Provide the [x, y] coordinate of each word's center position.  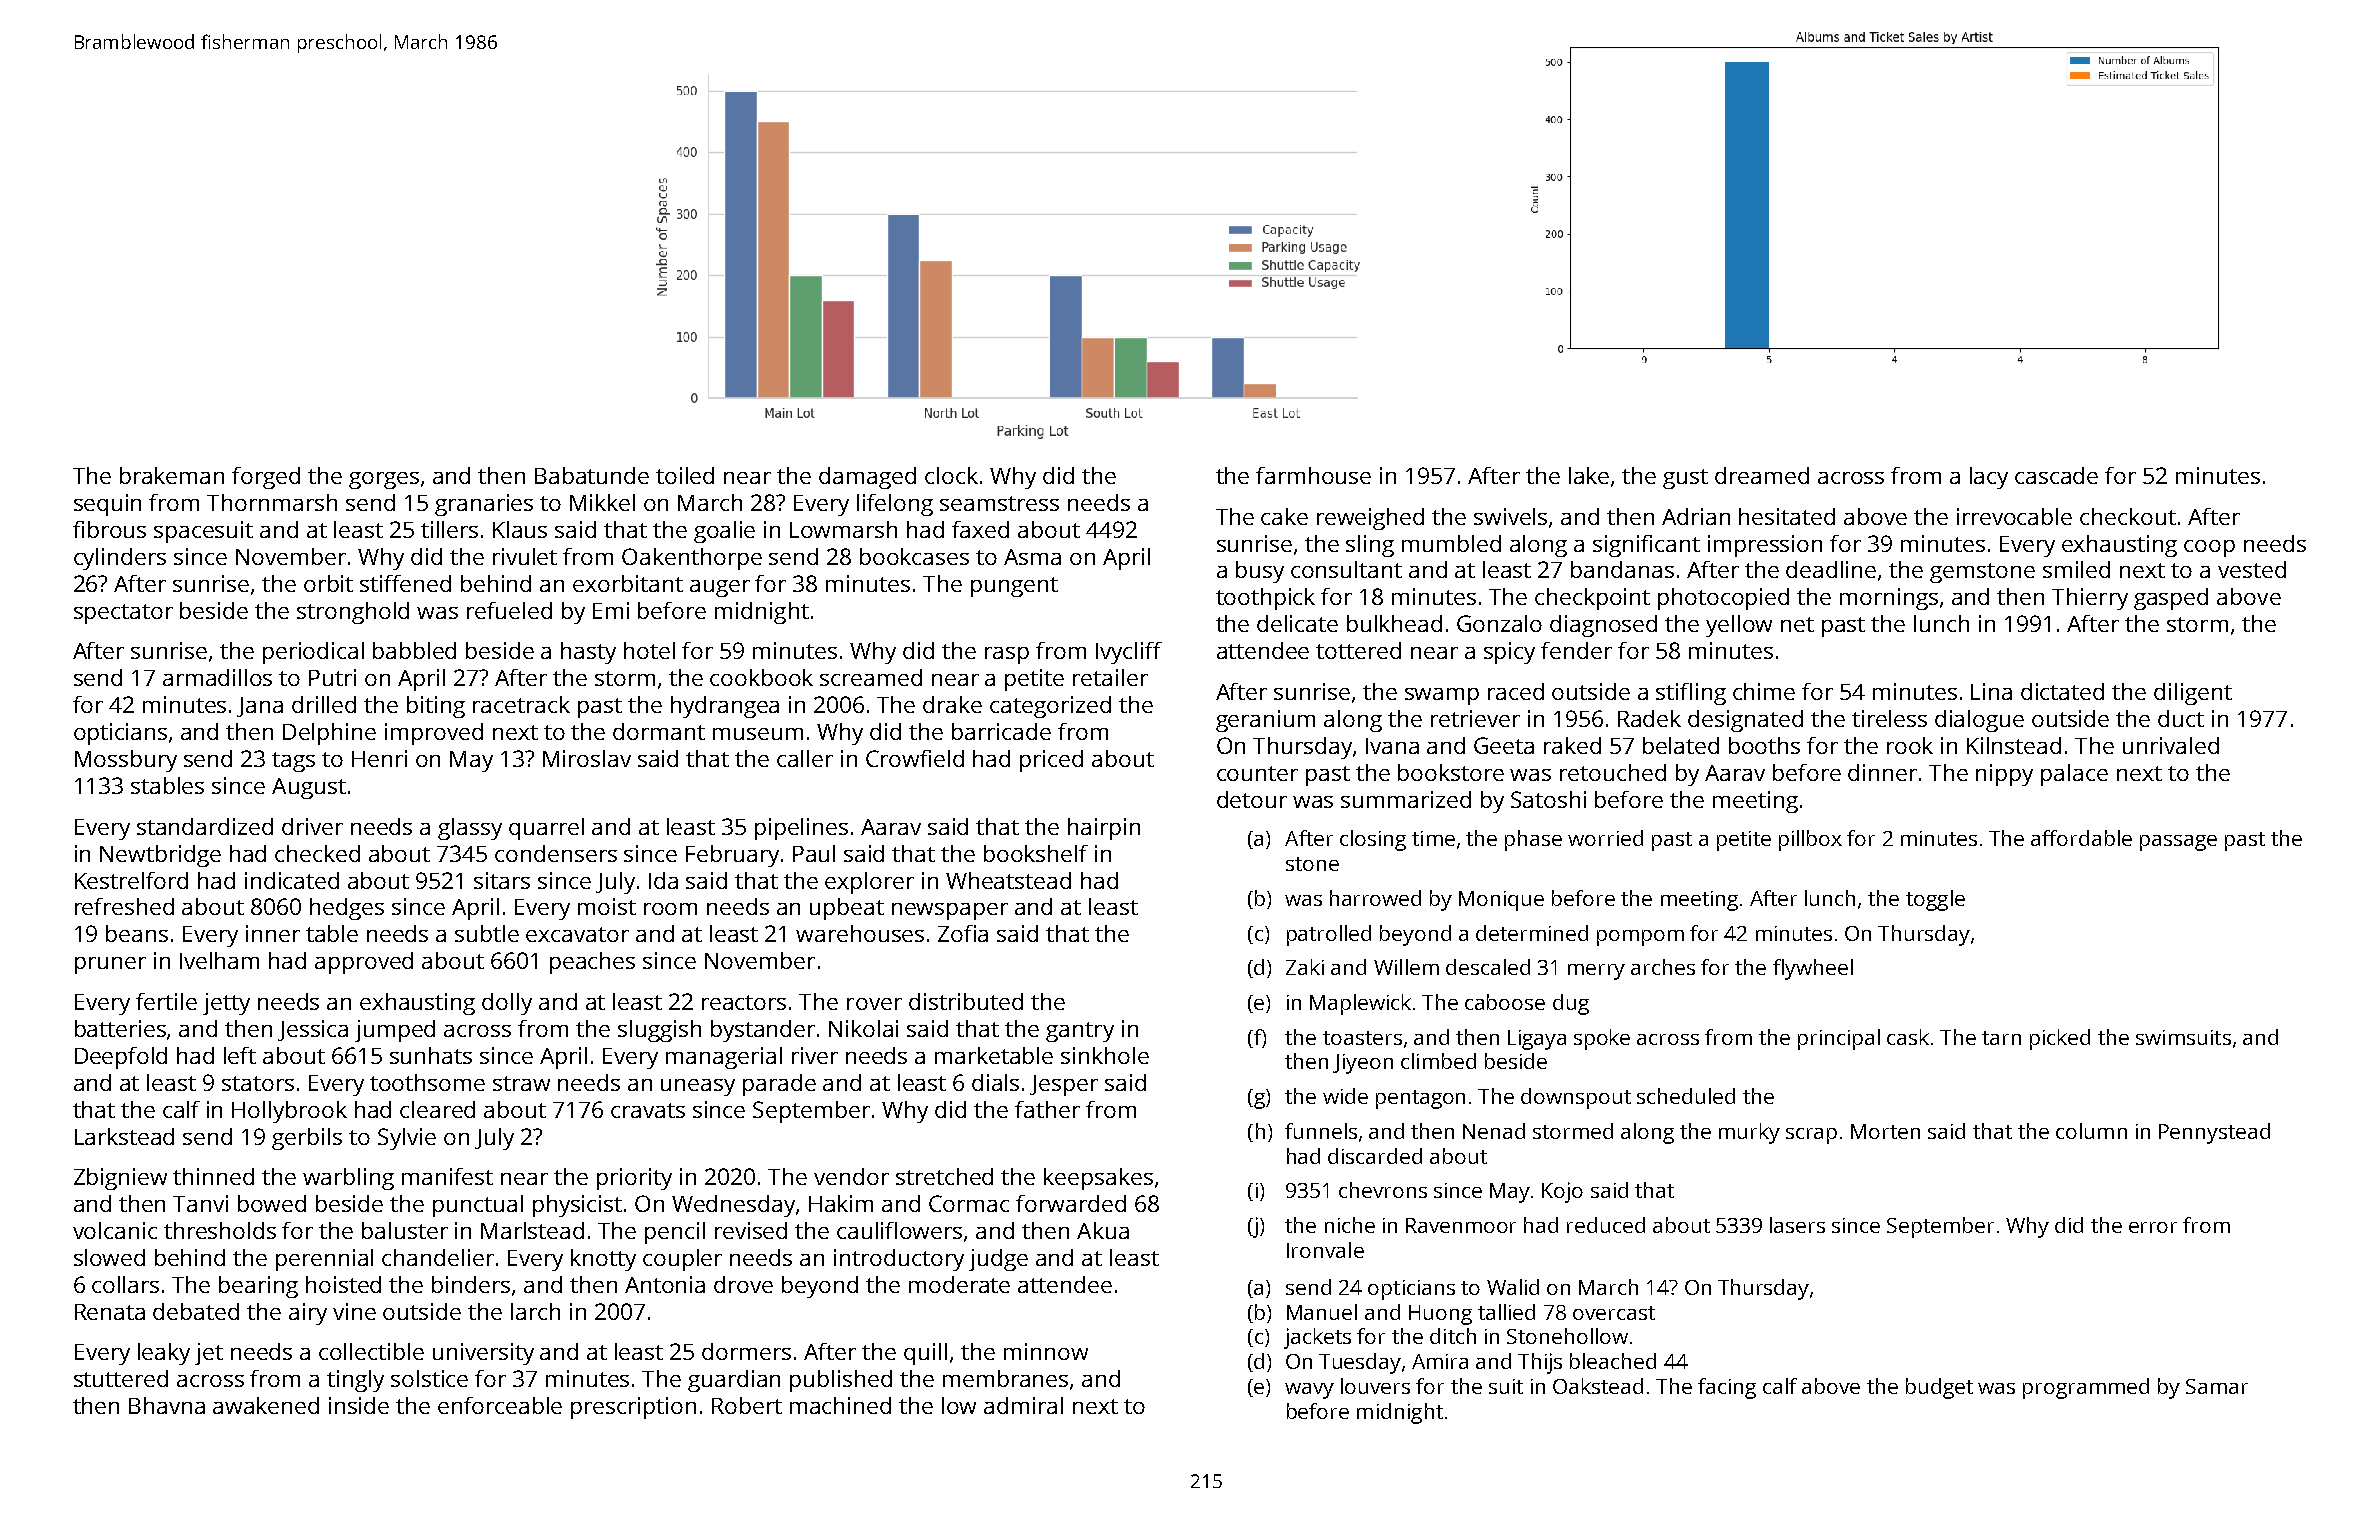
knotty [603, 1260]
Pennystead [2214, 1133]
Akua [1103, 1230]
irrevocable [2014, 516]
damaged [867, 478]
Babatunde [592, 475]
